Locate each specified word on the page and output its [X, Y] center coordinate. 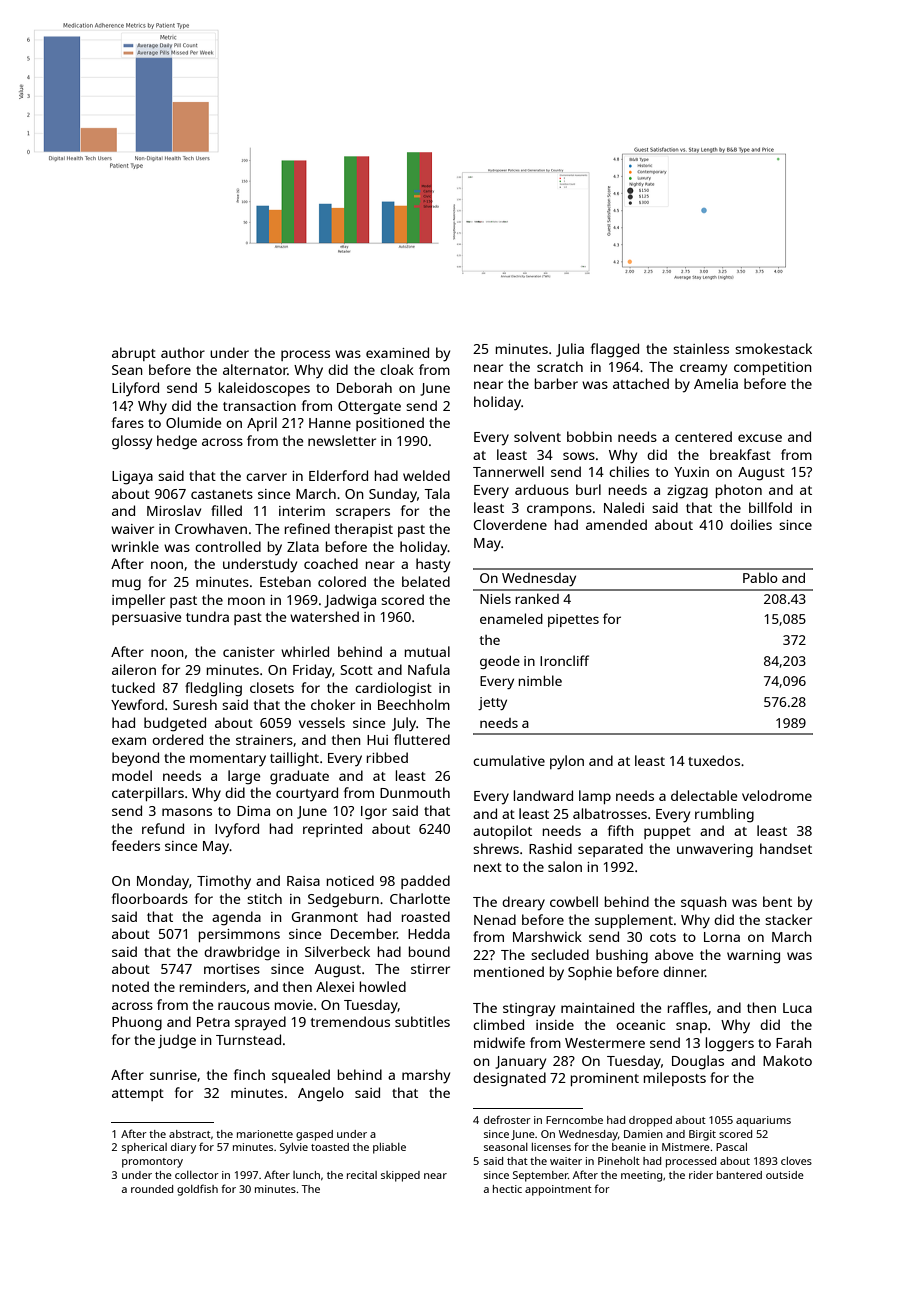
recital [362, 1175]
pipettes [573, 620]
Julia [570, 350]
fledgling [213, 689]
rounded [152, 1189]
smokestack [773, 348]
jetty [492, 703]
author [183, 352]
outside [785, 1175]
